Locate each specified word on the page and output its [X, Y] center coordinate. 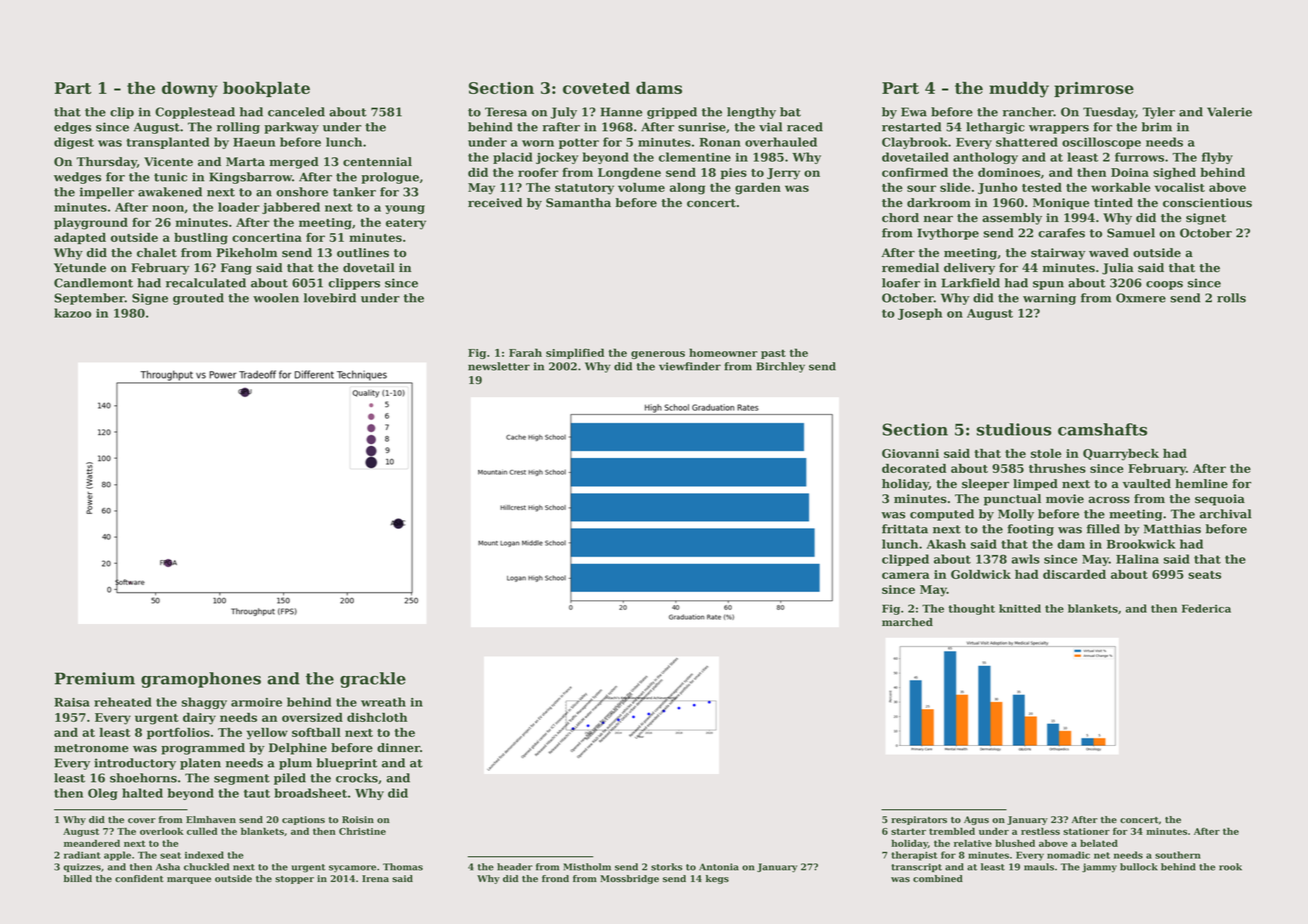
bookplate [266, 89]
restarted [911, 127]
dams [659, 87]
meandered [92, 843]
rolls [1231, 298]
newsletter [499, 366]
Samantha [578, 203]
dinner [398, 748]
